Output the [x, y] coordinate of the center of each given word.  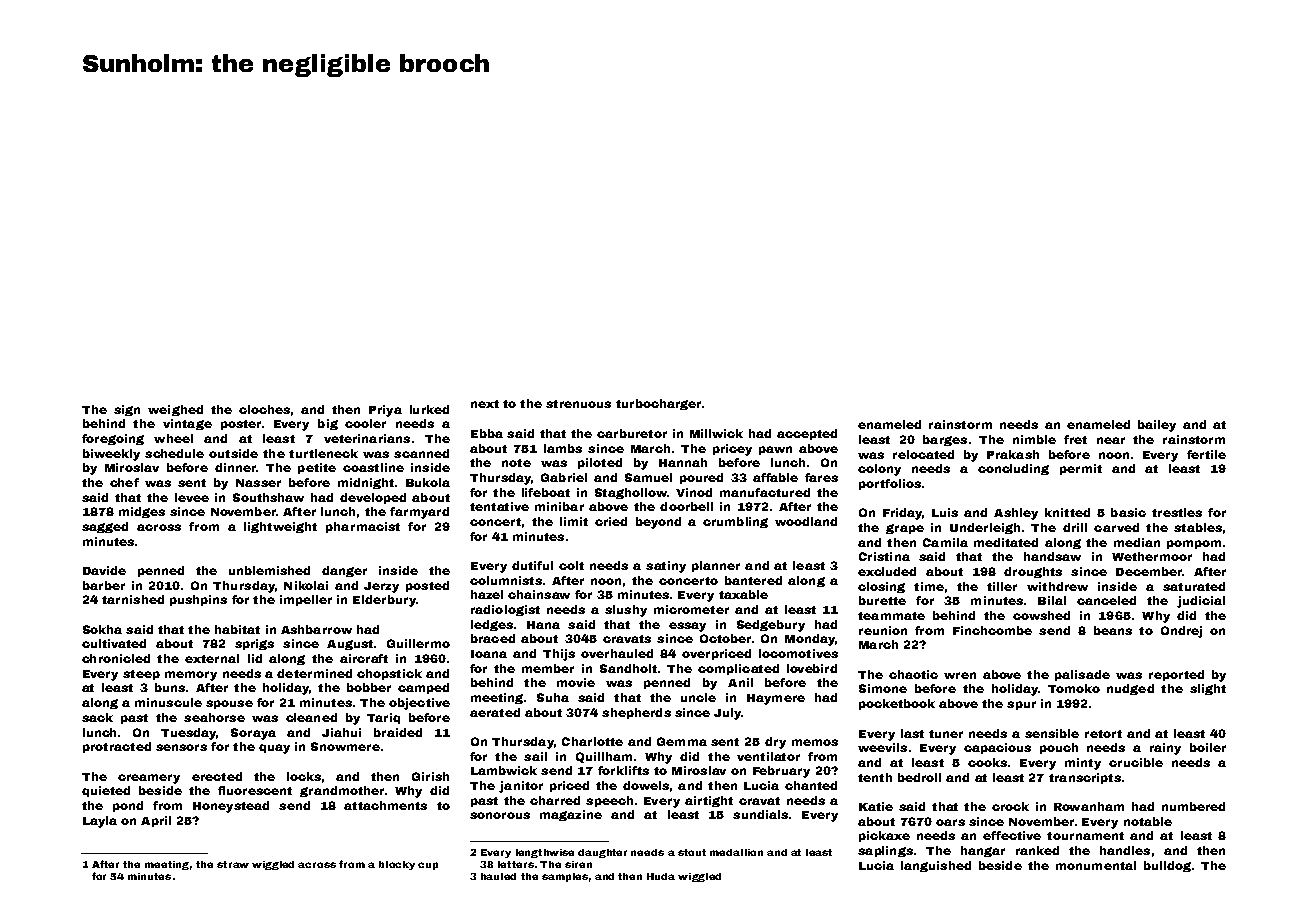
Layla [100, 822]
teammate [891, 616]
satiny [666, 567]
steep [141, 675]
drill [1075, 527]
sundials [760, 814]
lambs [563, 448]
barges [945, 440]
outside [233, 453]
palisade [1082, 675]
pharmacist [363, 527]
